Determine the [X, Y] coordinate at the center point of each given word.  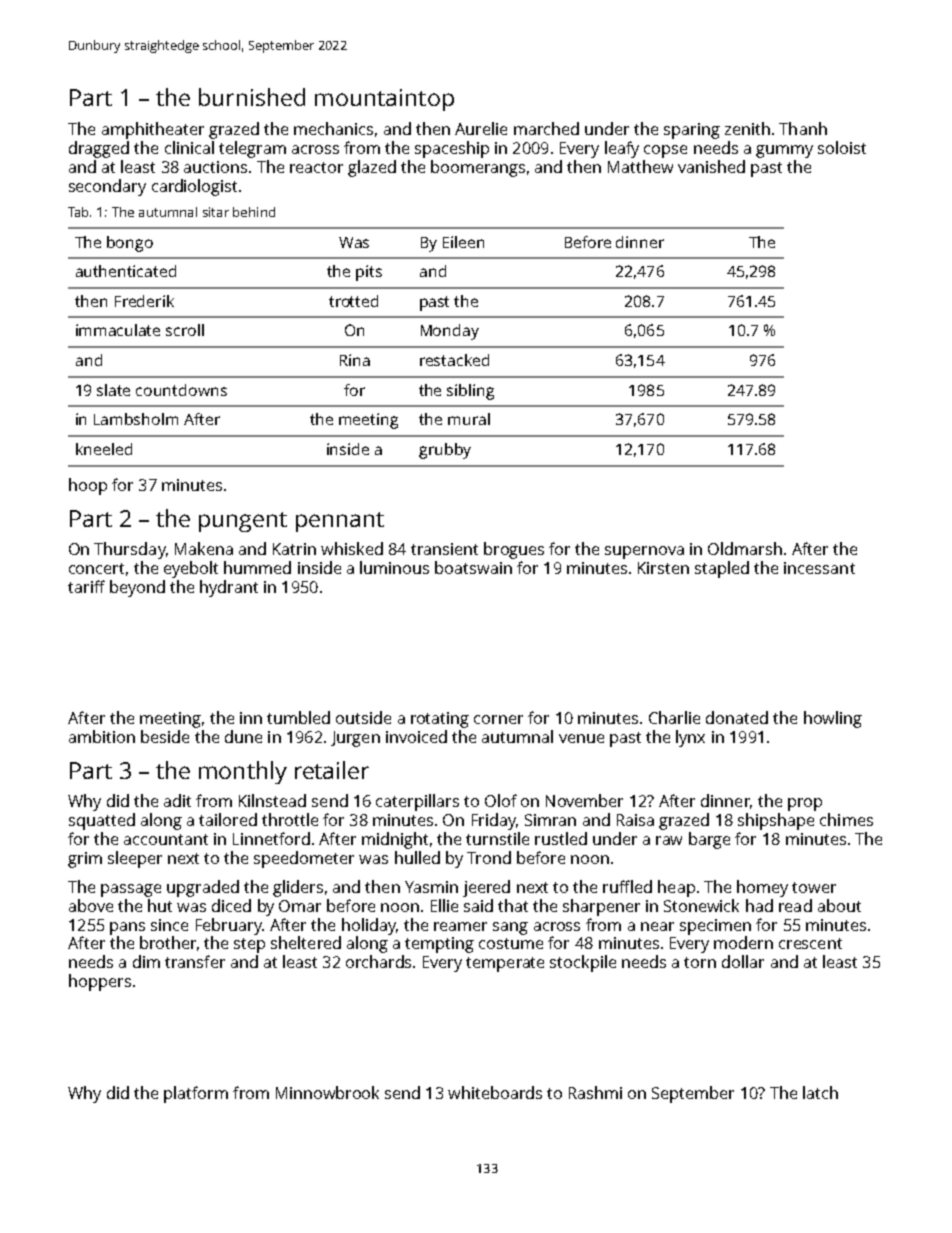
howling [833, 719]
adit [177, 800]
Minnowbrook [327, 1092]
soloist [842, 147]
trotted [353, 301]
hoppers [100, 982]
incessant [819, 568]
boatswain [473, 567]
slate [113, 390]
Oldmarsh [745, 548]
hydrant [229, 588]
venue [581, 738]
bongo [130, 244]
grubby [445, 451]
